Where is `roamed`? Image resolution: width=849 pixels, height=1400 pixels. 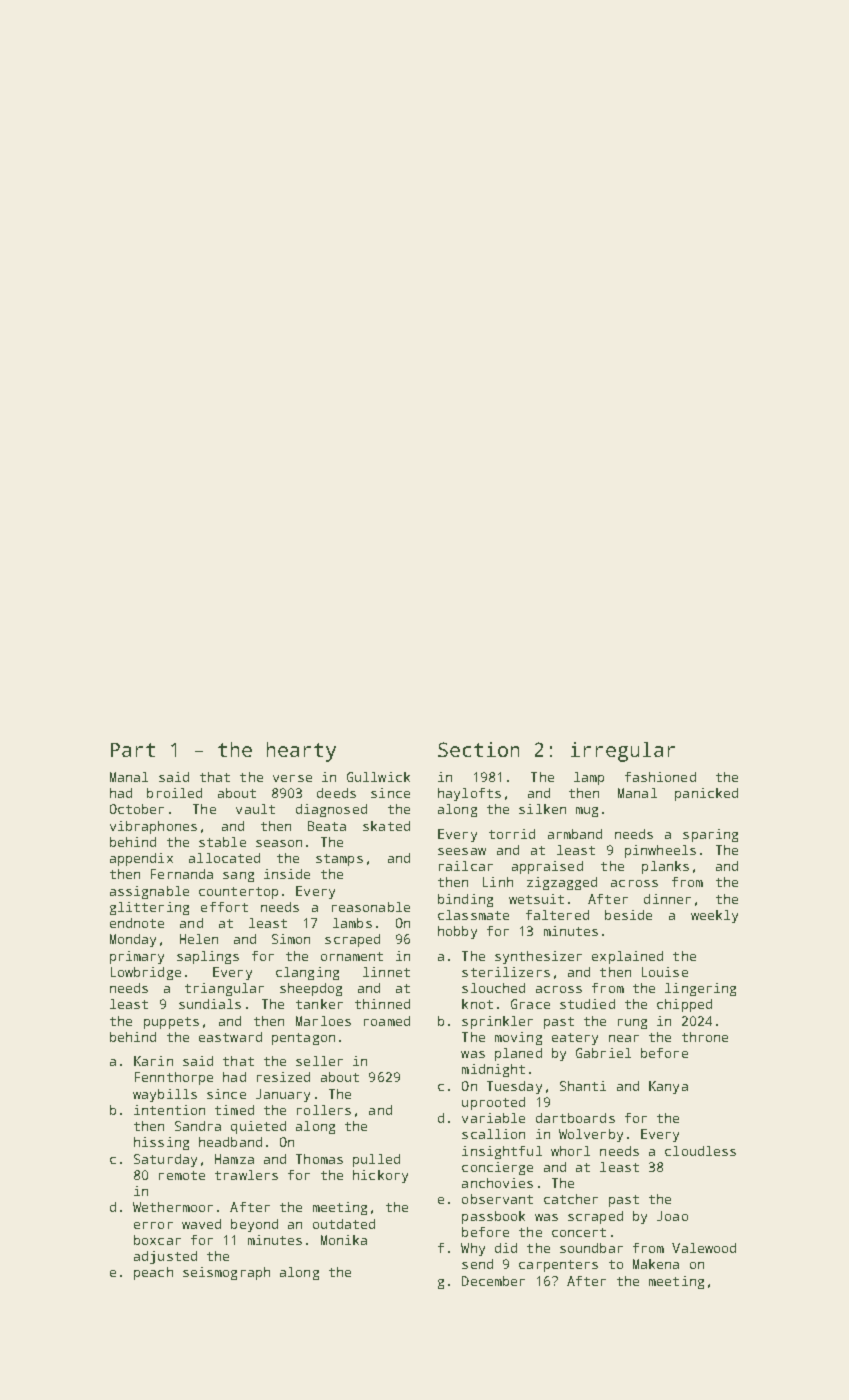
roamed is located at coordinates (387, 1021).
